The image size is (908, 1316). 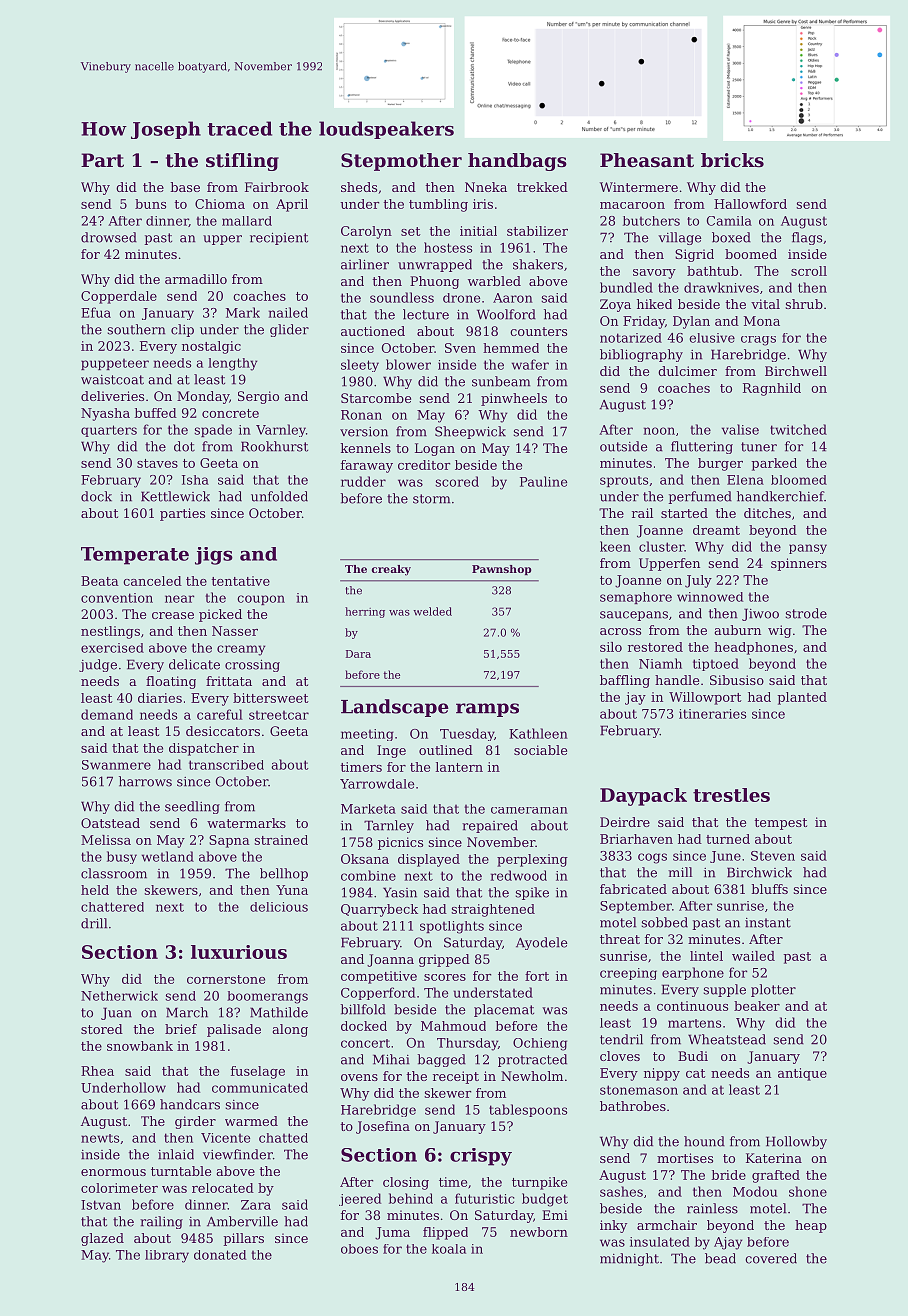 What do you see at coordinates (379, 910) in the page?
I see `Quarrybeck` at bounding box center [379, 910].
